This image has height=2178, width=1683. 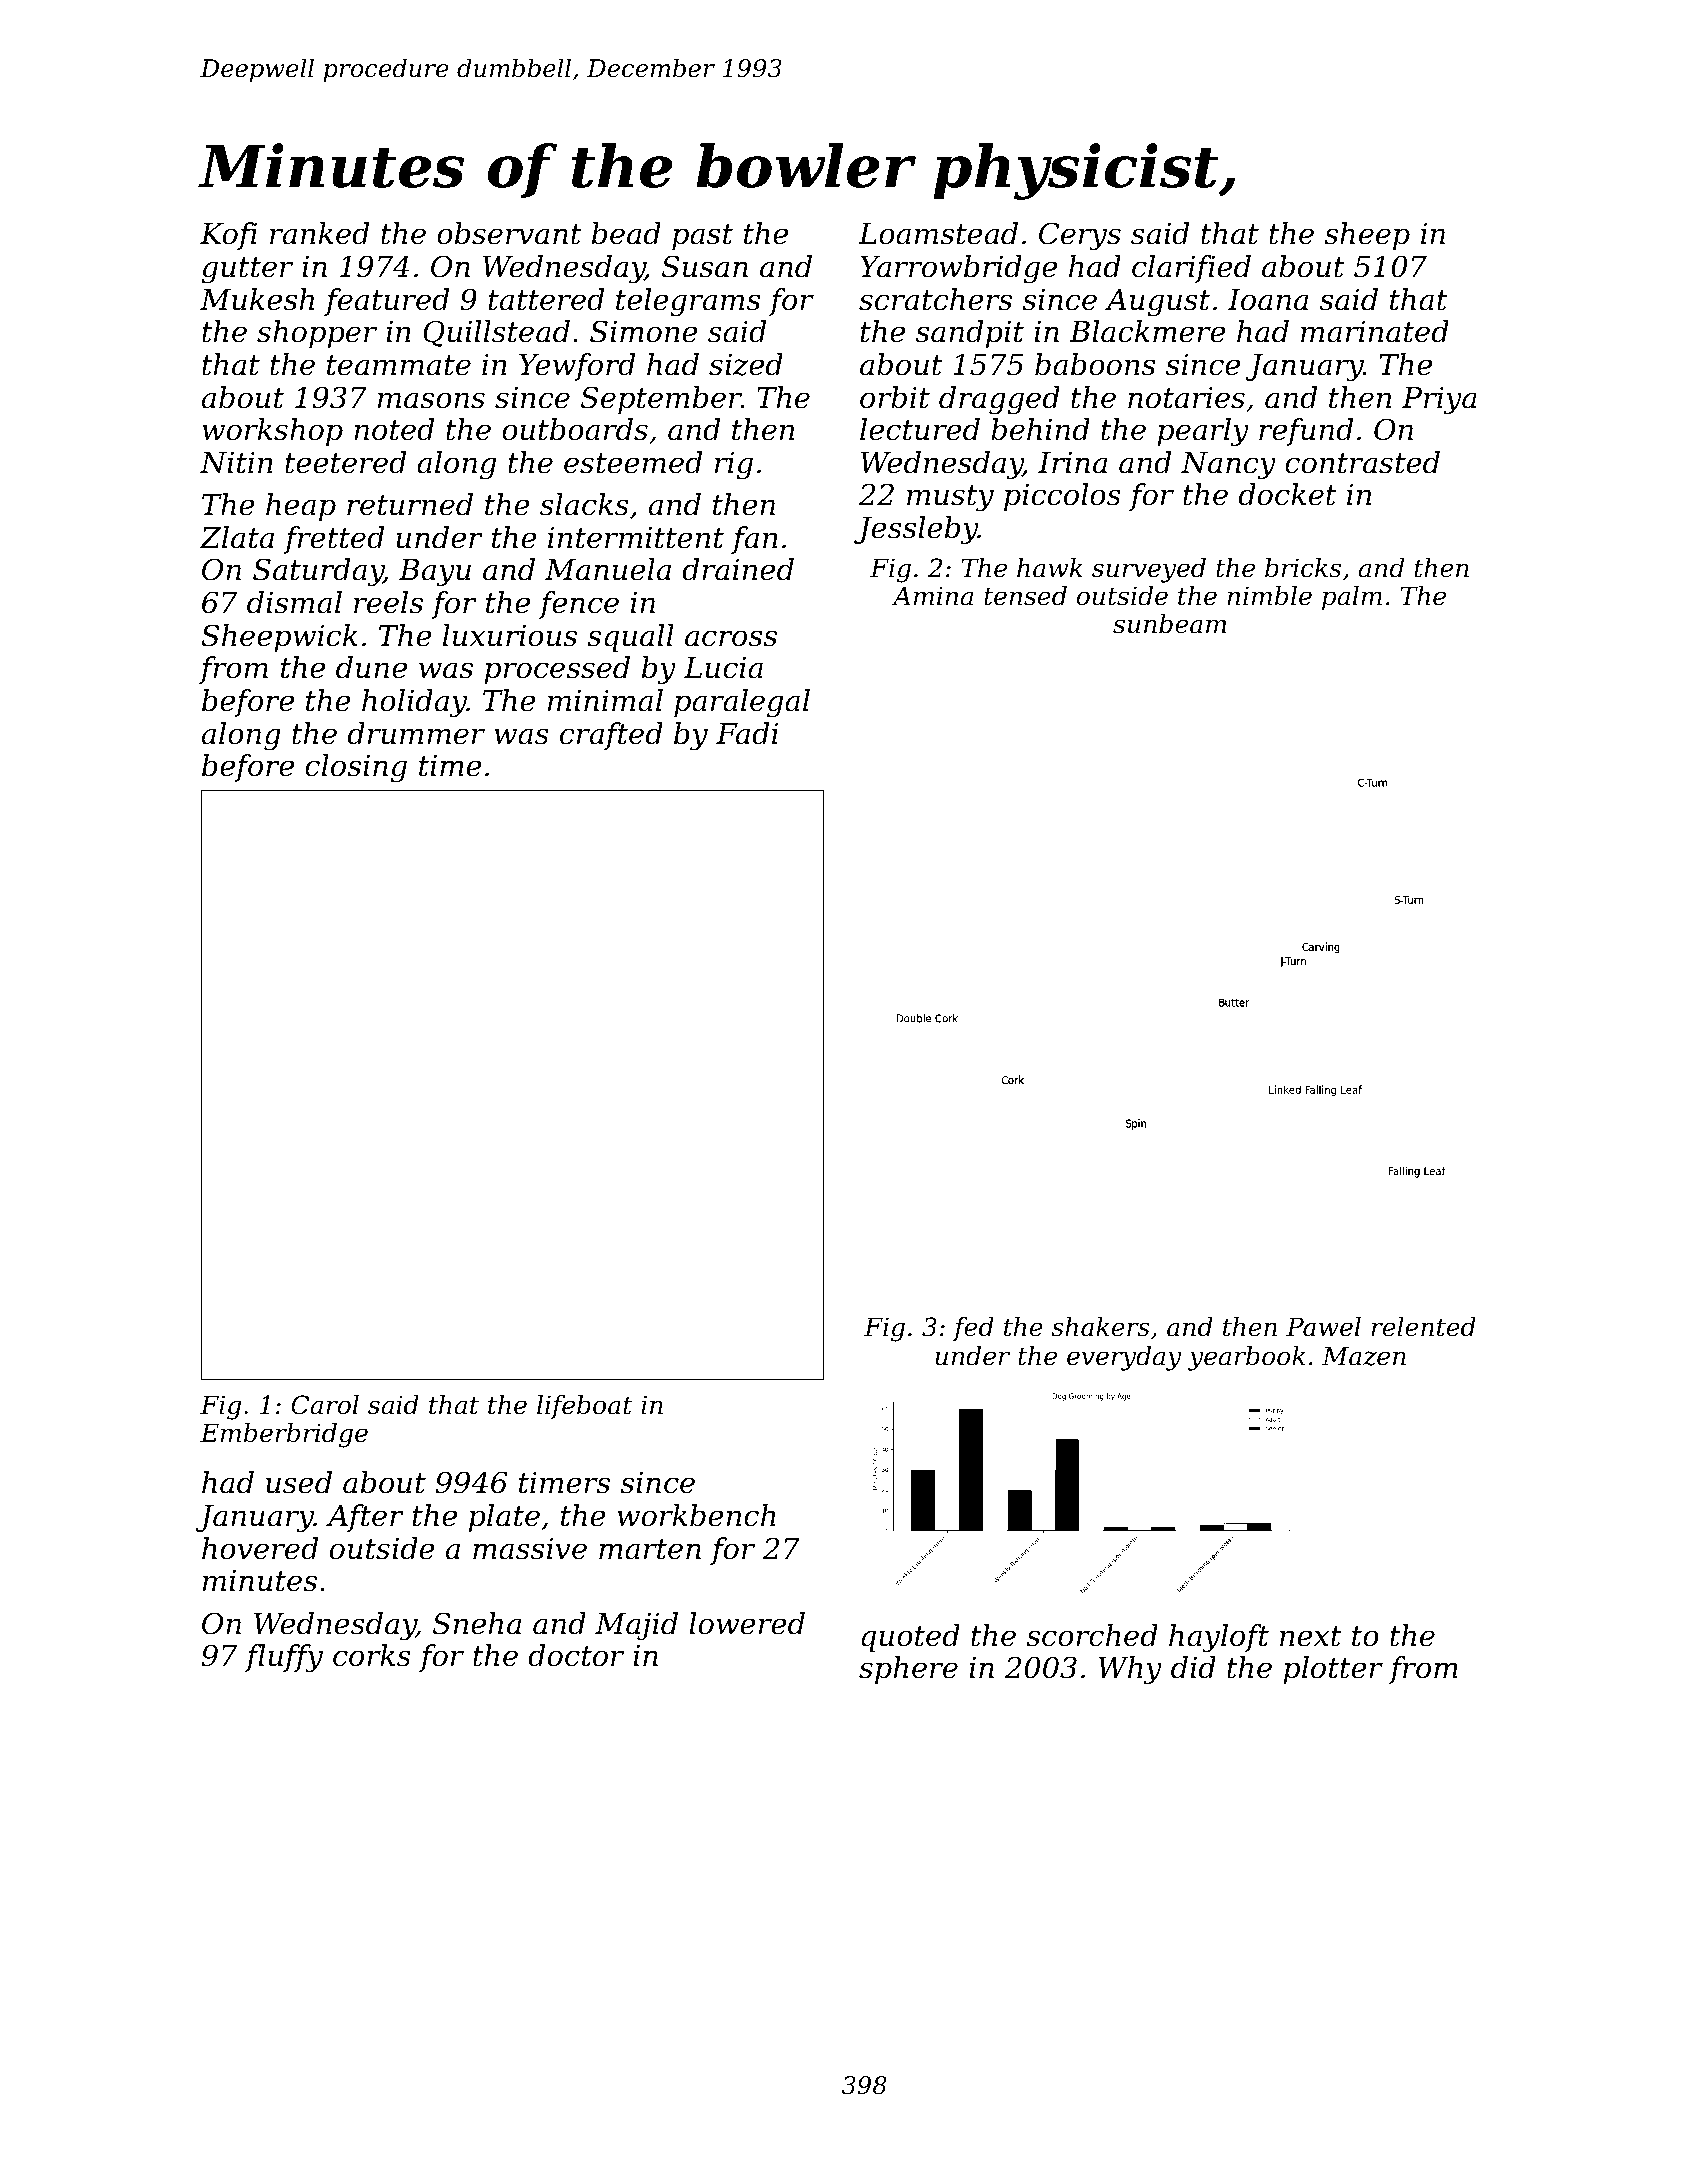 What do you see at coordinates (908, 1670) in the image?
I see `sphere` at bounding box center [908, 1670].
